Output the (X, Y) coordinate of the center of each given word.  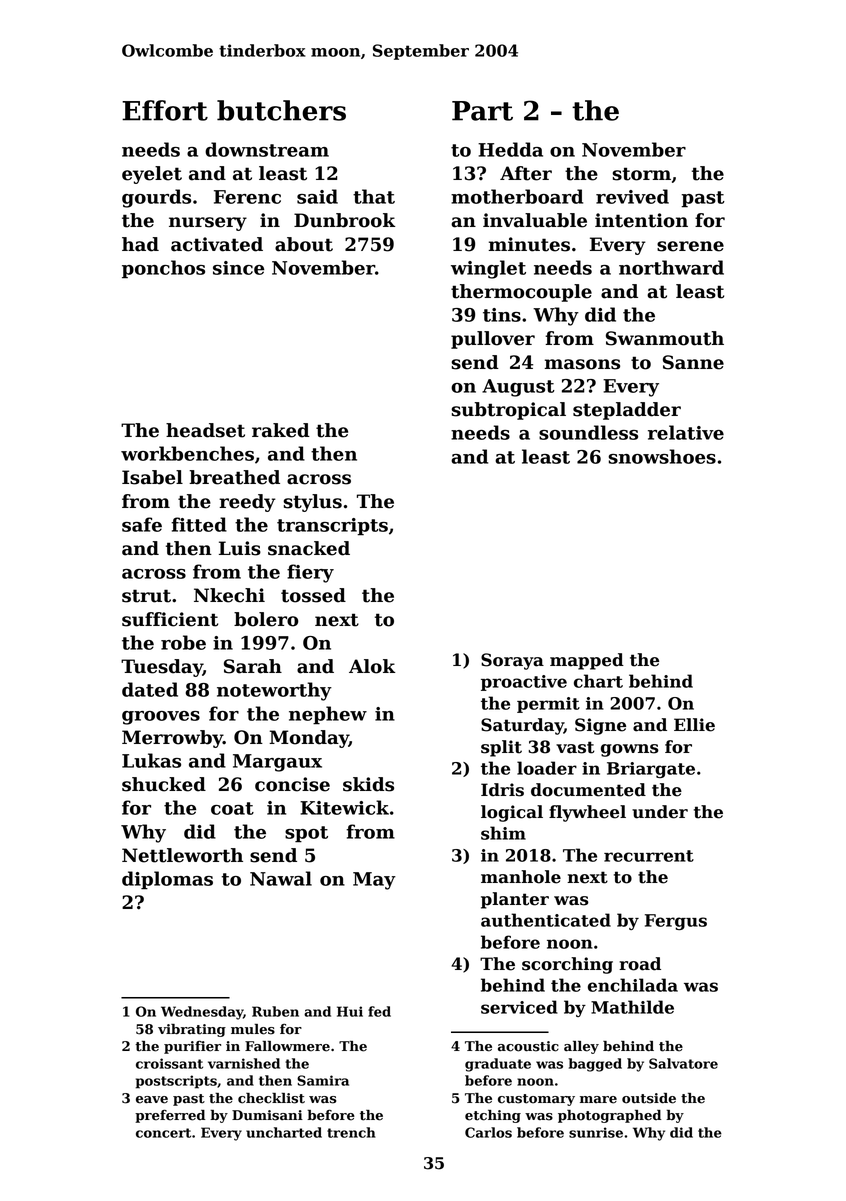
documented (588, 790)
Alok (372, 666)
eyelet (152, 175)
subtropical (508, 411)
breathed (234, 477)
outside (649, 1098)
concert (163, 1133)
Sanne (693, 362)
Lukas (151, 760)
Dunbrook (344, 220)
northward (671, 267)
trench (351, 1132)
